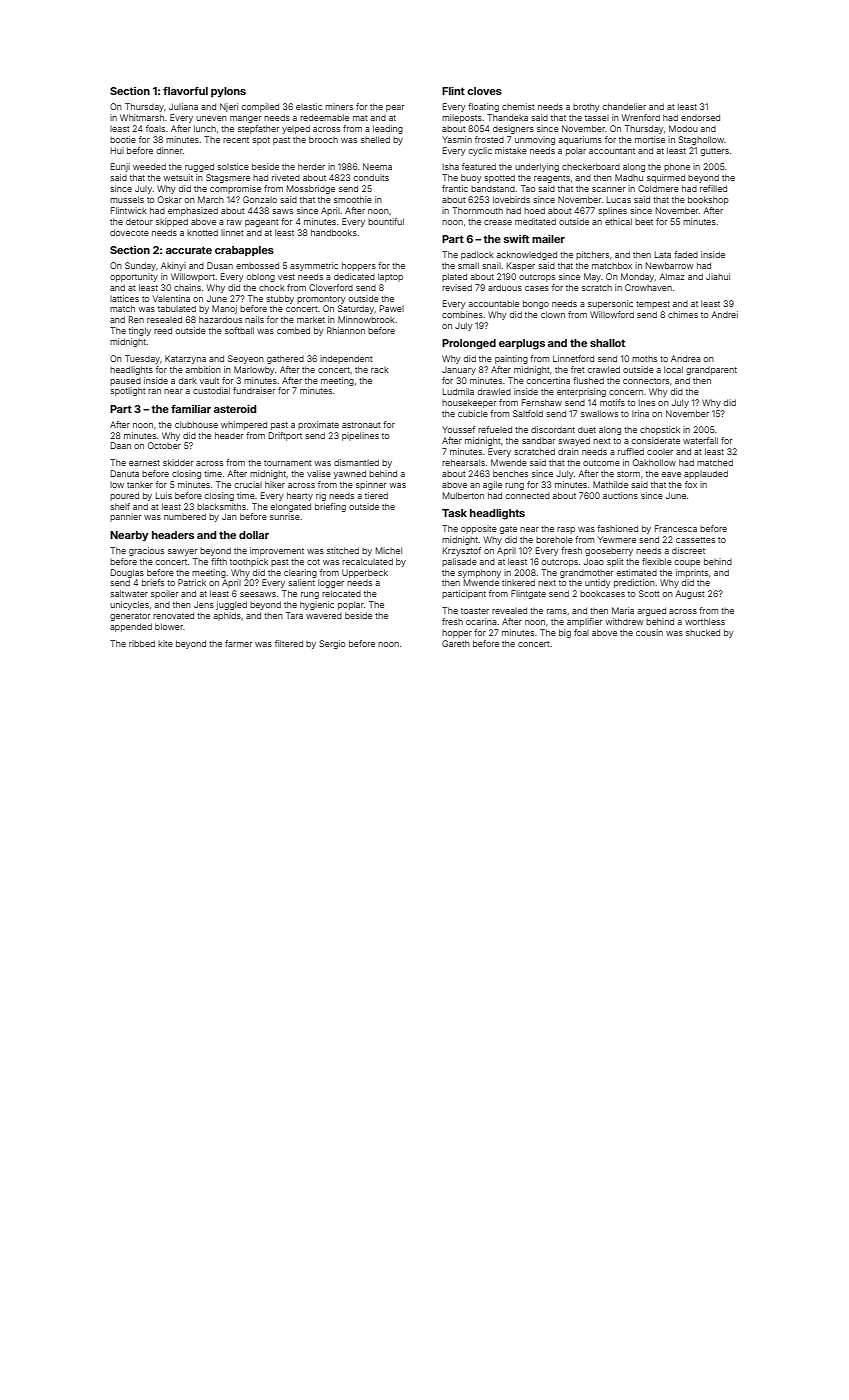 The height and width of the screenshot is (1400, 849). What do you see at coordinates (187, 287) in the screenshot?
I see `chains` at bounding box center [187, 287].
